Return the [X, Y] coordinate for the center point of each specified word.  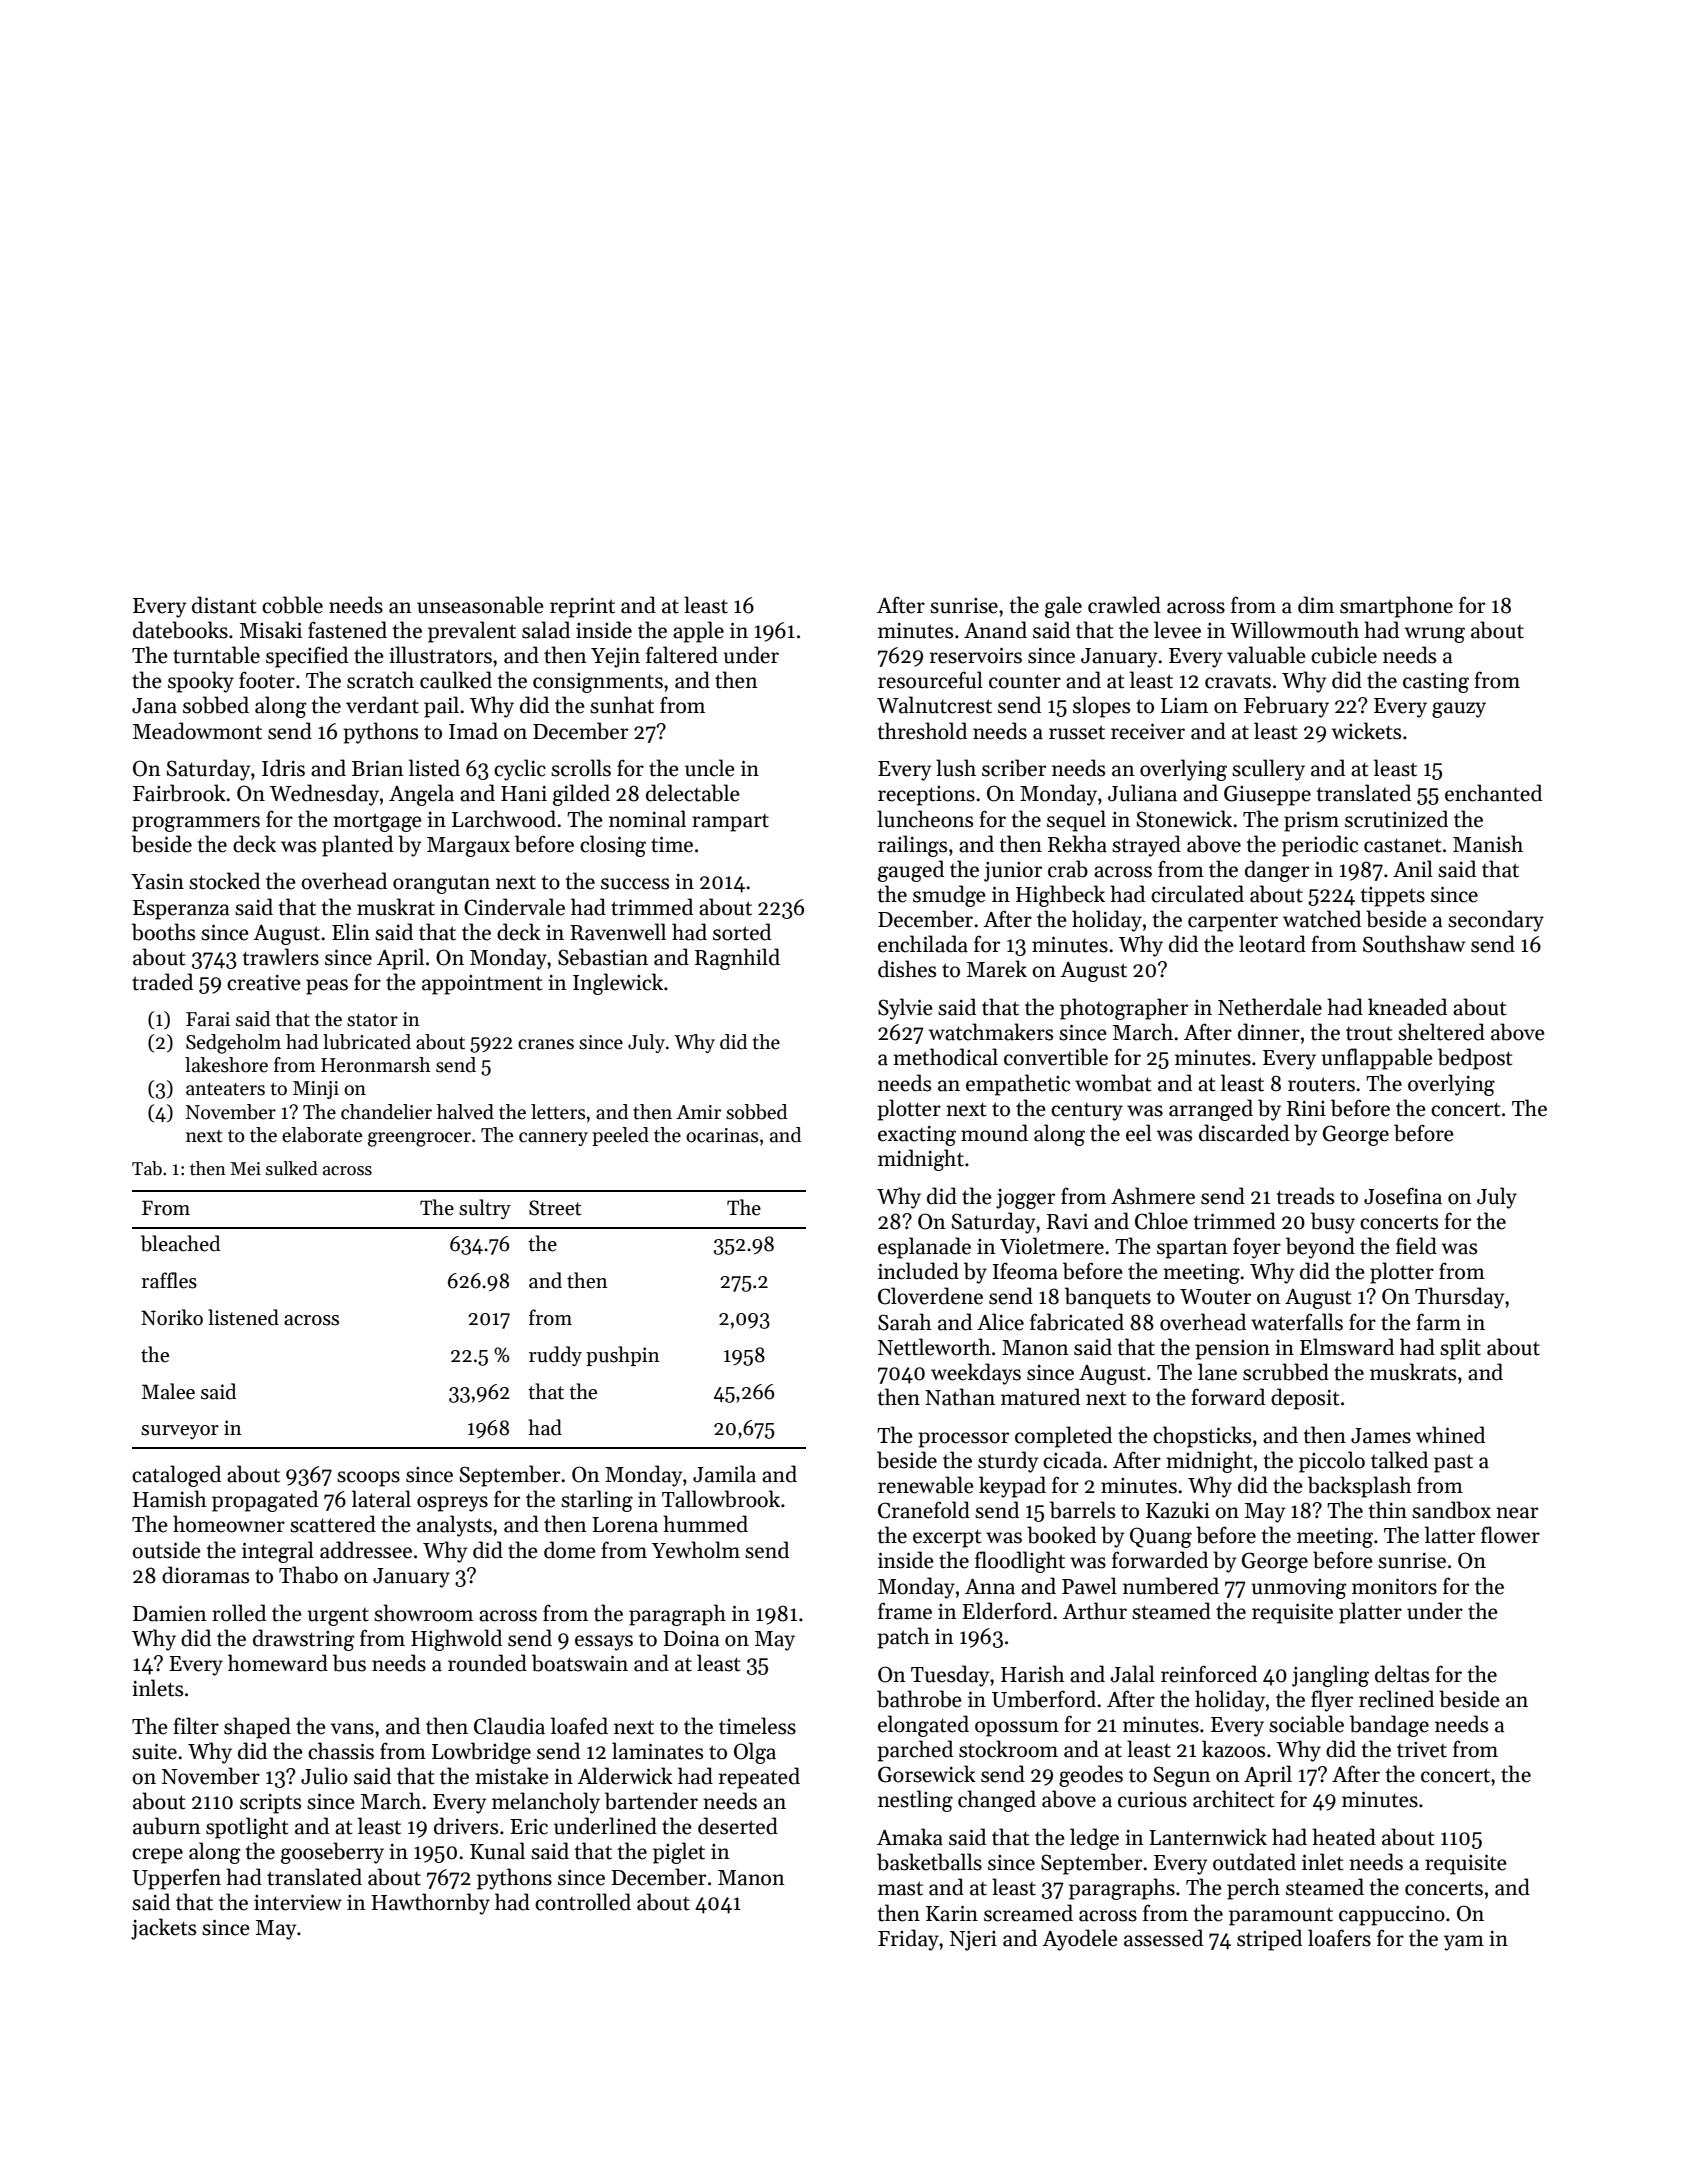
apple [698, 632]
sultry [485, 1209]
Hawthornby [430, 1904]
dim [1316, 605]
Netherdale [1270, 1007]
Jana [154, 706]
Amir [698, 1112]
